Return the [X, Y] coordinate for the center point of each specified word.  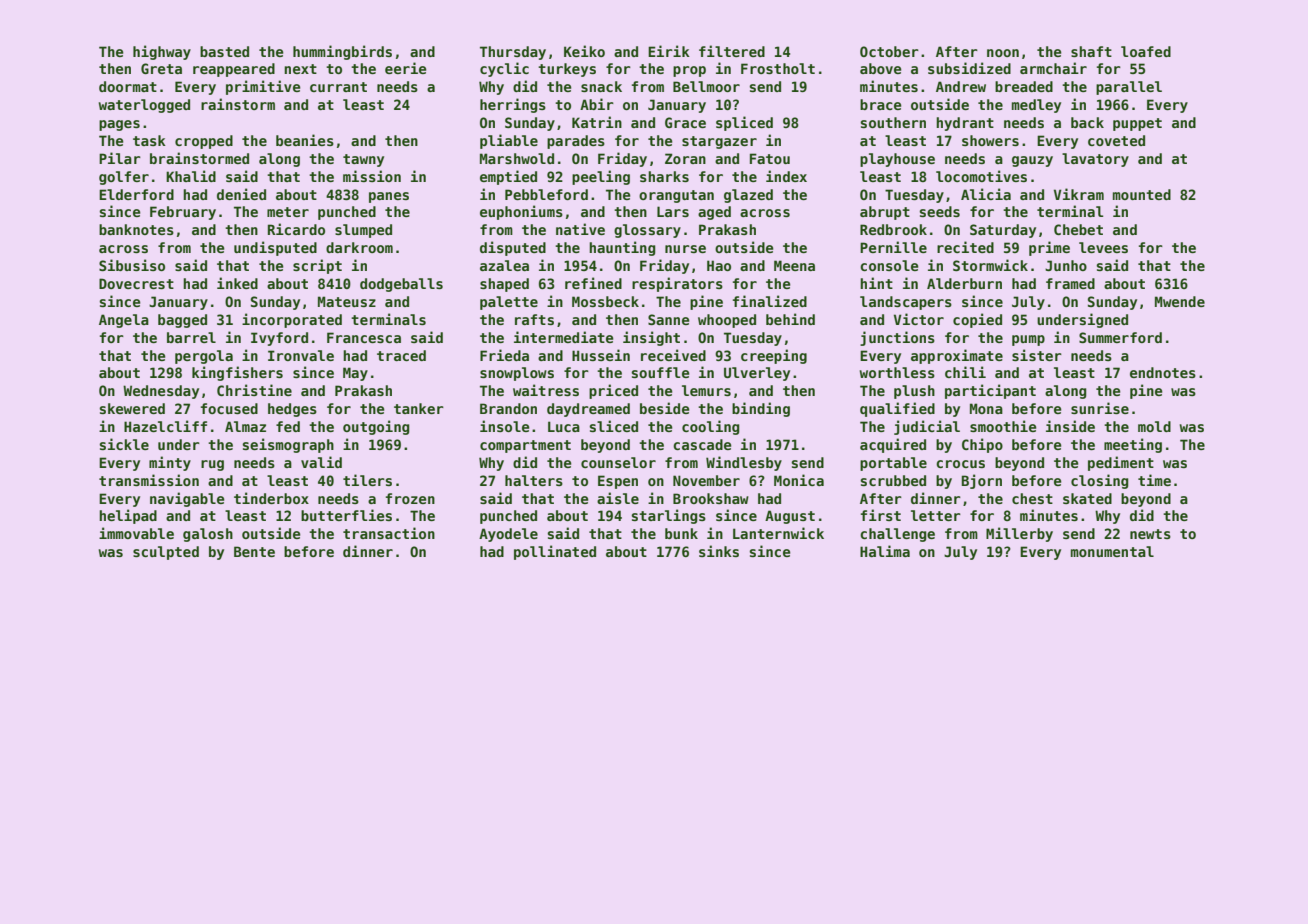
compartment [525, 446]
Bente [254, 551]
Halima [885, 551]
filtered [732, 51]
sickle [124, 444]
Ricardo [296, 229]
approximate [957, 356]
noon [1003, 53]
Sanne [669, 319]
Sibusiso [132, 265]
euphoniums [521, 212]
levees [1103, 247]
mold [1154, 426]
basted [224, 51]
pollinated [555, 552]
